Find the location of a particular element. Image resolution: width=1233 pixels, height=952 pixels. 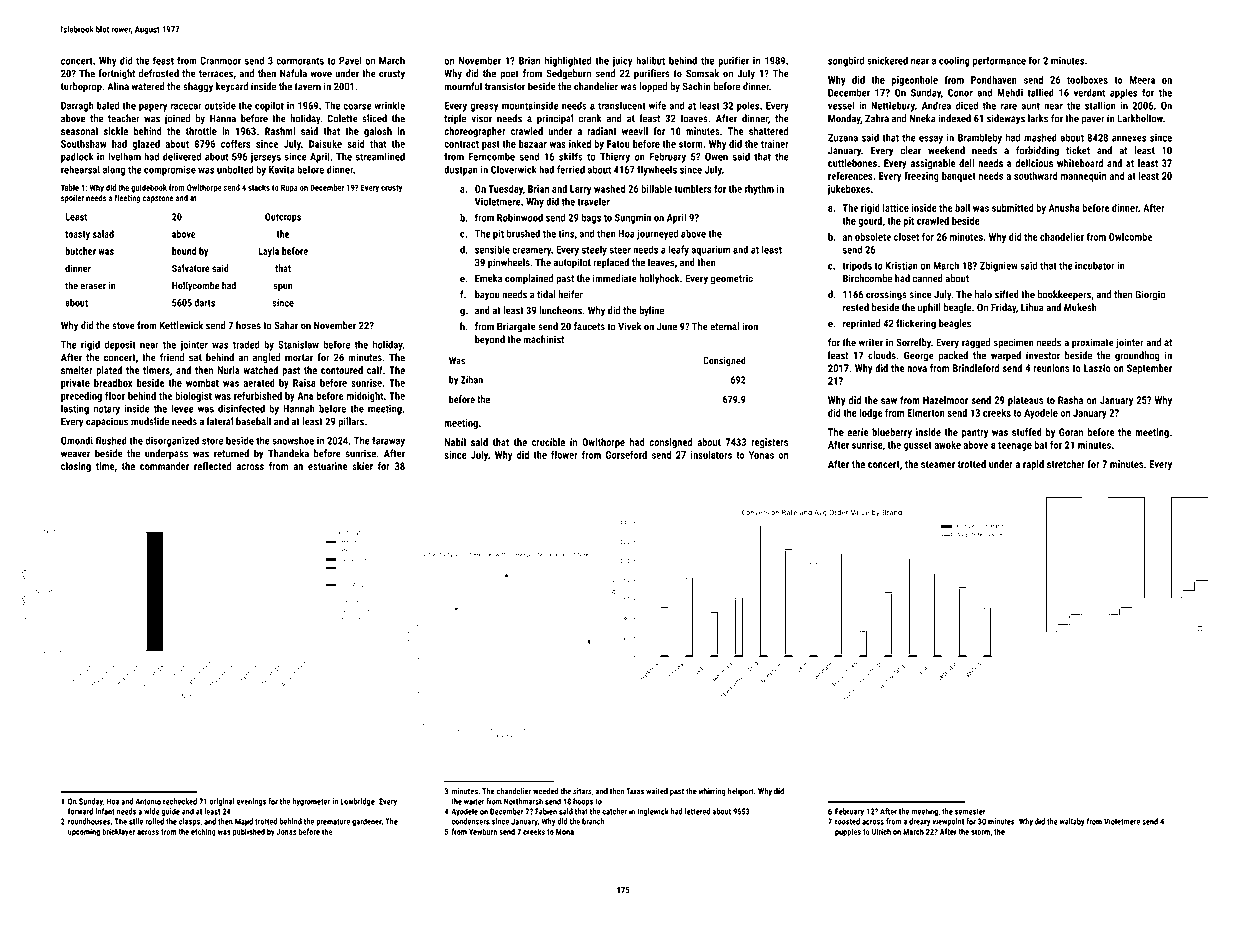

halibut is located at coordinates (650, 60).
